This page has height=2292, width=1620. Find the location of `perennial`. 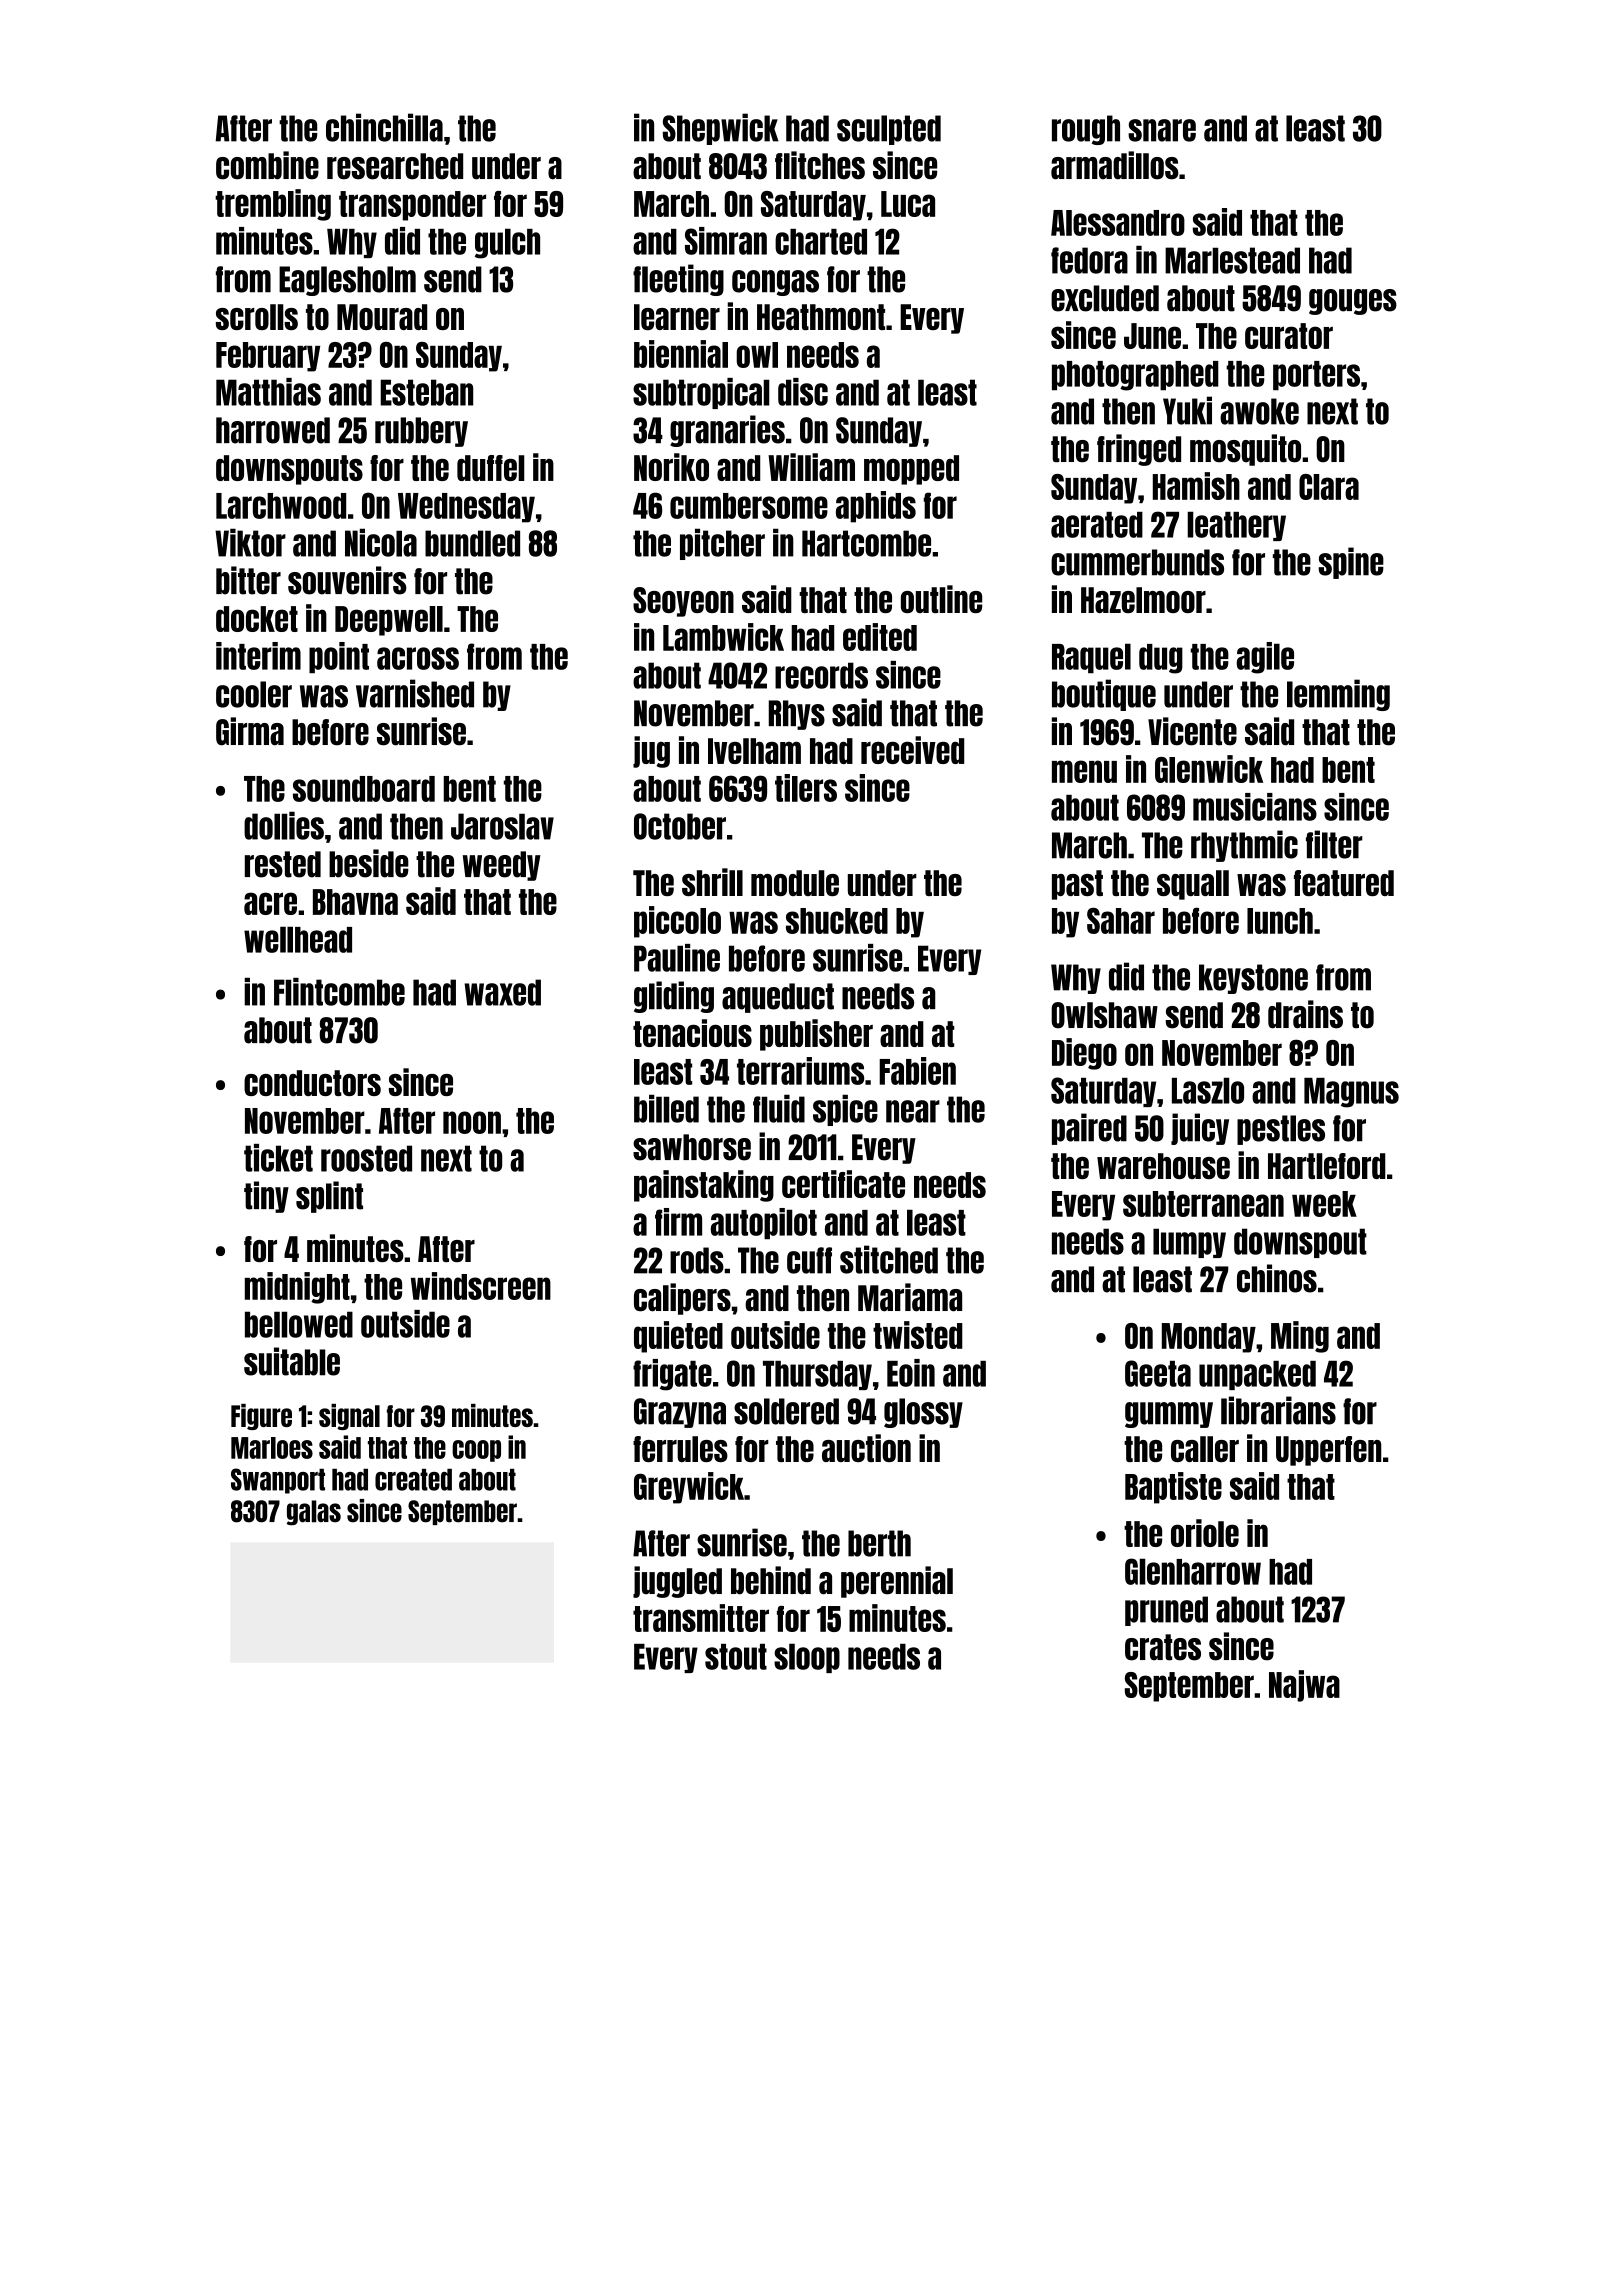

perennial is located at coordinates (897, 1582).
